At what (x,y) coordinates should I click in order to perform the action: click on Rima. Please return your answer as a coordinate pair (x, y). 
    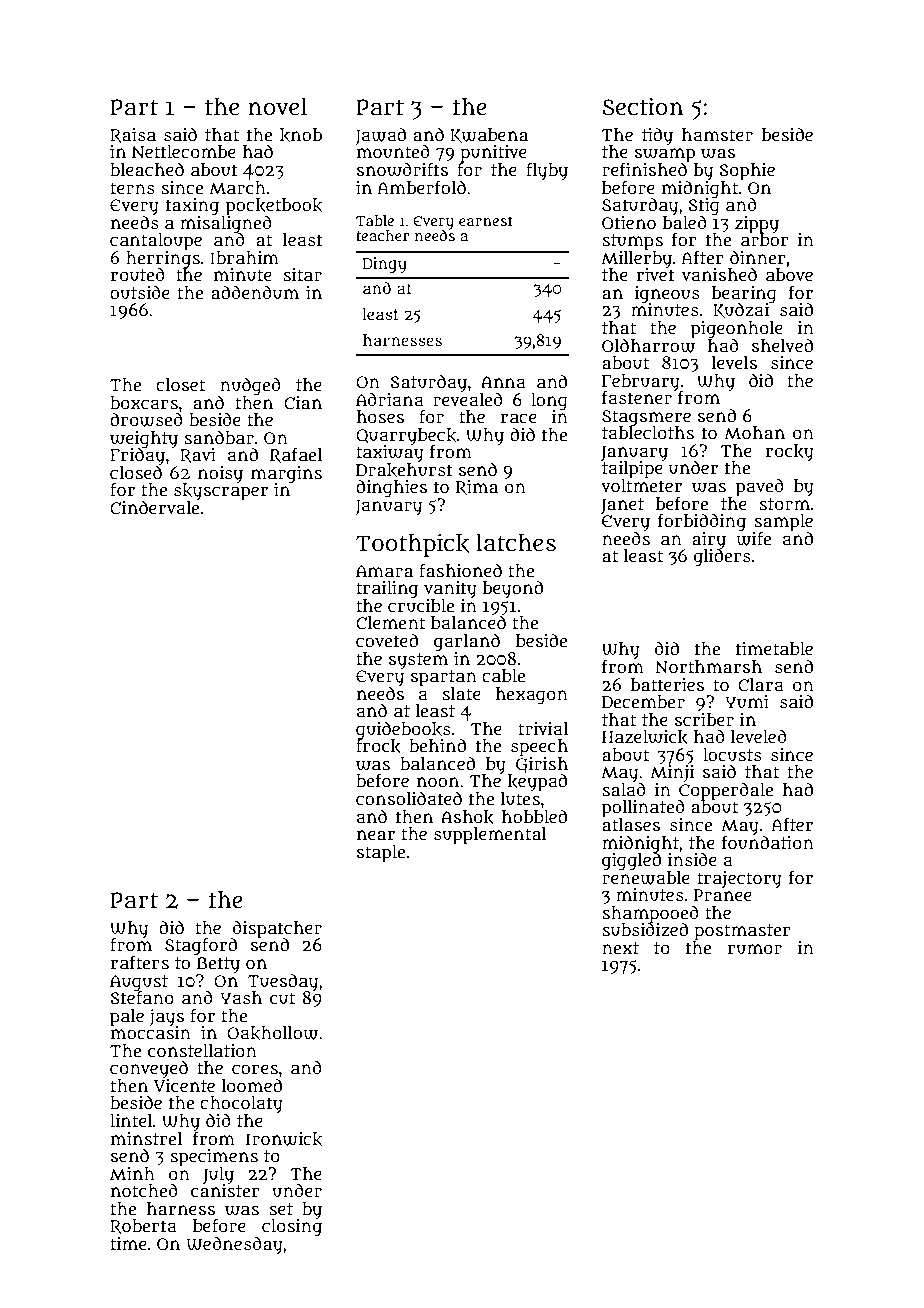
    Looking at the image, I should click on (476, 488).
